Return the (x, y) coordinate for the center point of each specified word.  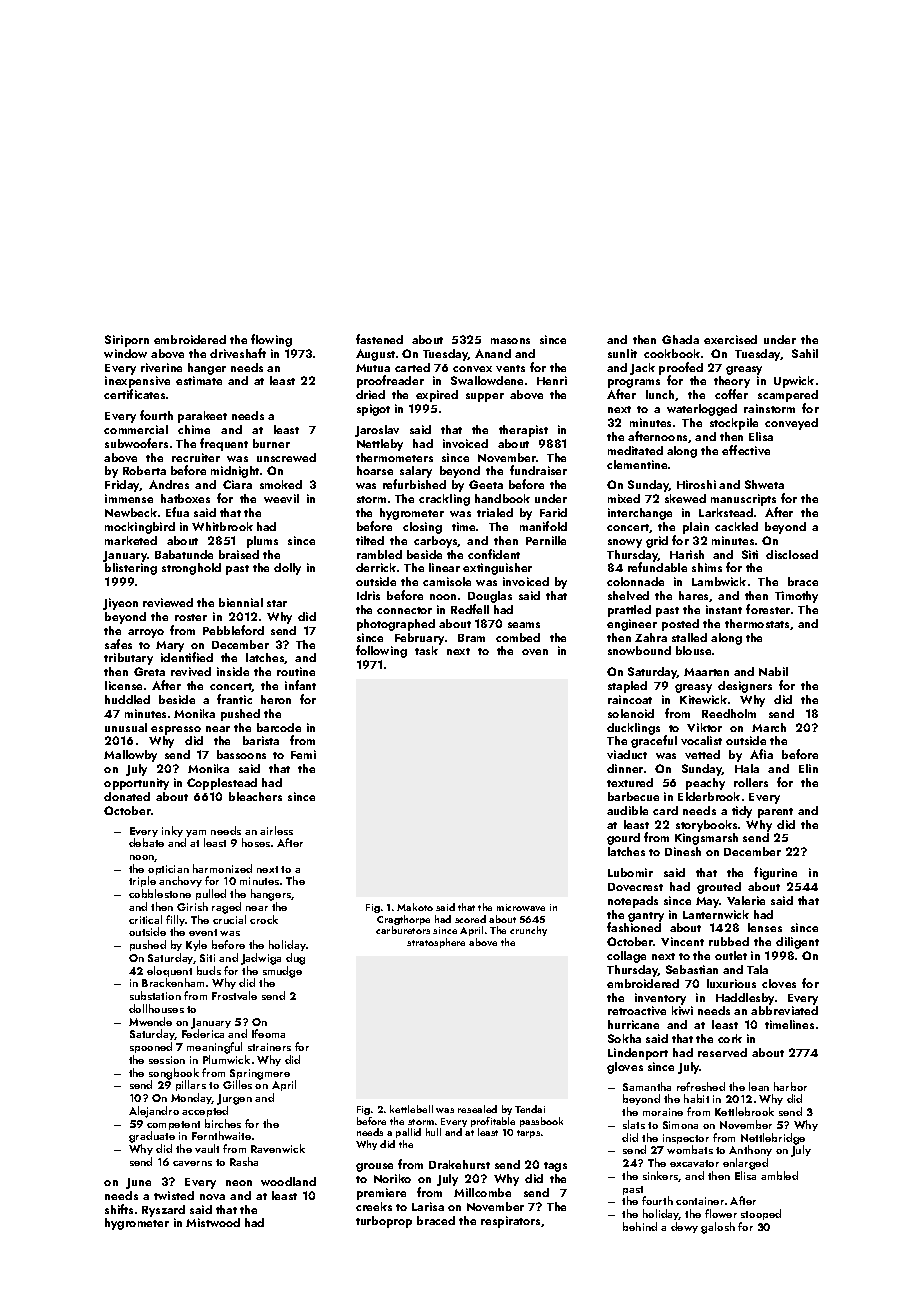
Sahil (805, 353)
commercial (136, 429)
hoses (256, 842)
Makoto (415, 907)
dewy (684, 1227)
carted (412, 367)
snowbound (639, 650)
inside (233, 671)
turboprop (384, 1222)
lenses (765, 927)
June (138, 1183)
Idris (368, 595)
